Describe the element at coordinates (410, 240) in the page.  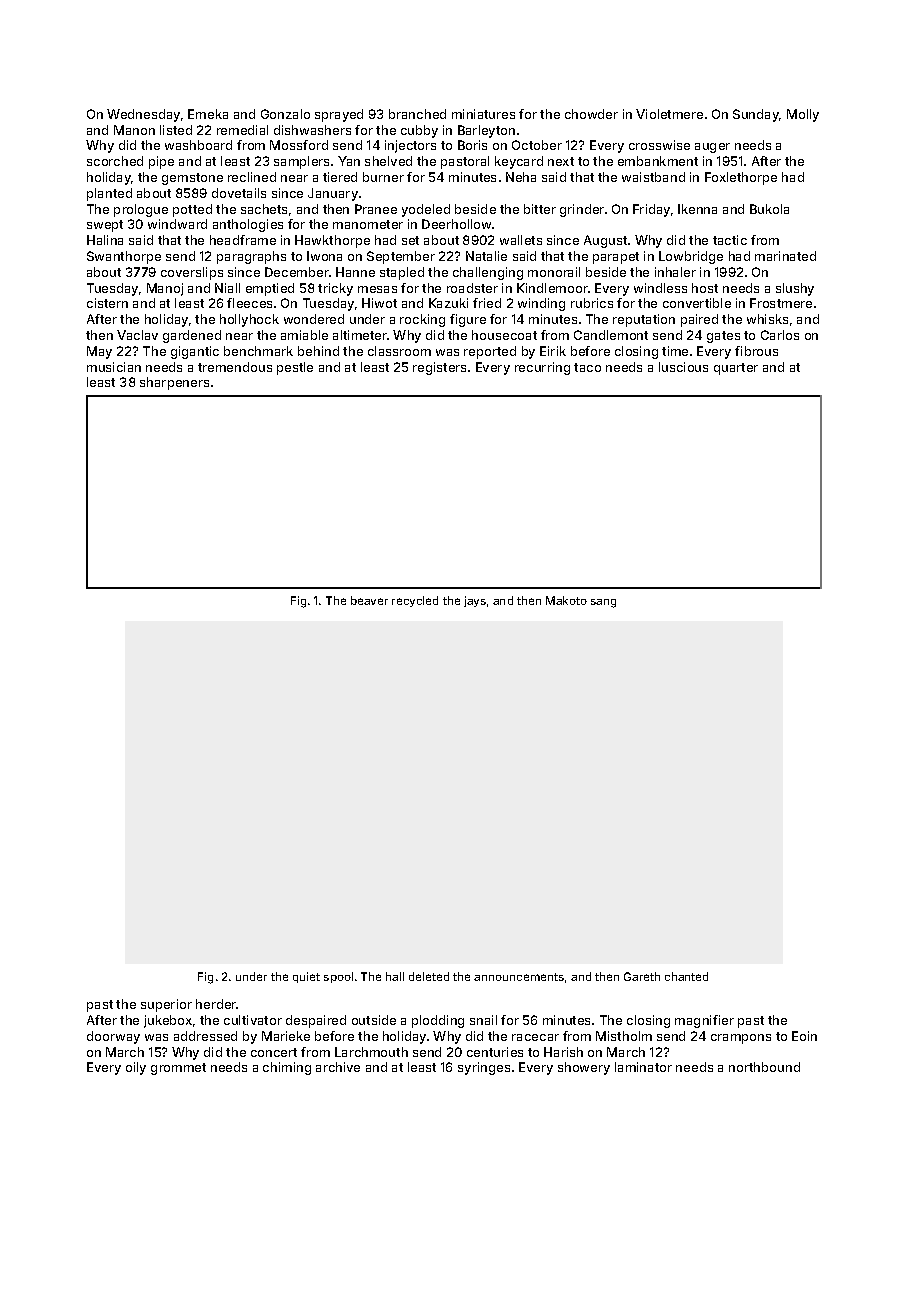
I see `set` at that location.
